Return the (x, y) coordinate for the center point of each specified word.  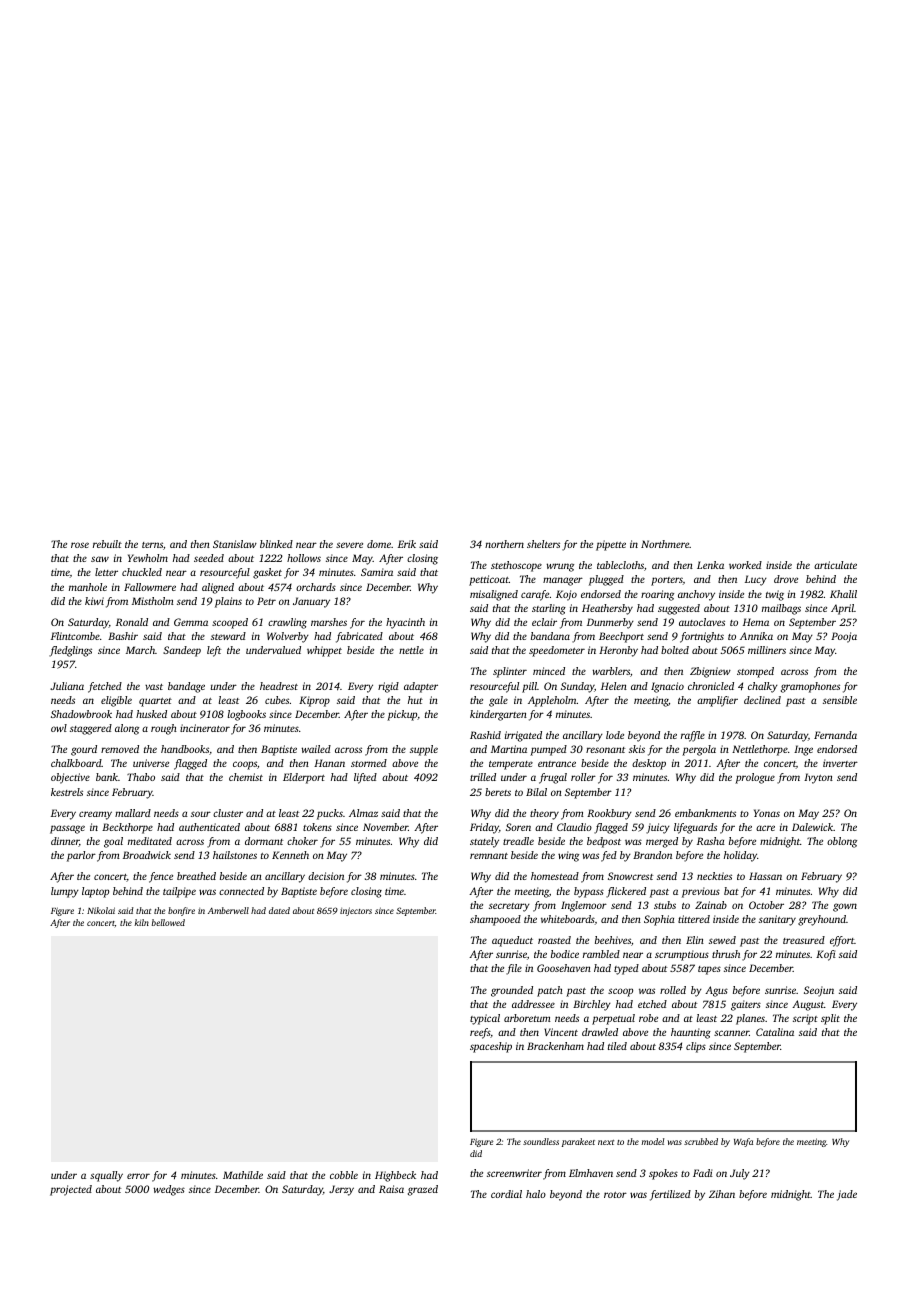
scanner (731, 1033)
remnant (489, 856)
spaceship (491, 1047)
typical (485, 1019)
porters (667, 581)
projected (71, 1190)
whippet (324, 651)
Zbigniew (710, 672)
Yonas (767, 813)
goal (113, 842)
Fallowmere (150, 587)
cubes (277, 700)
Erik (407, 544)
